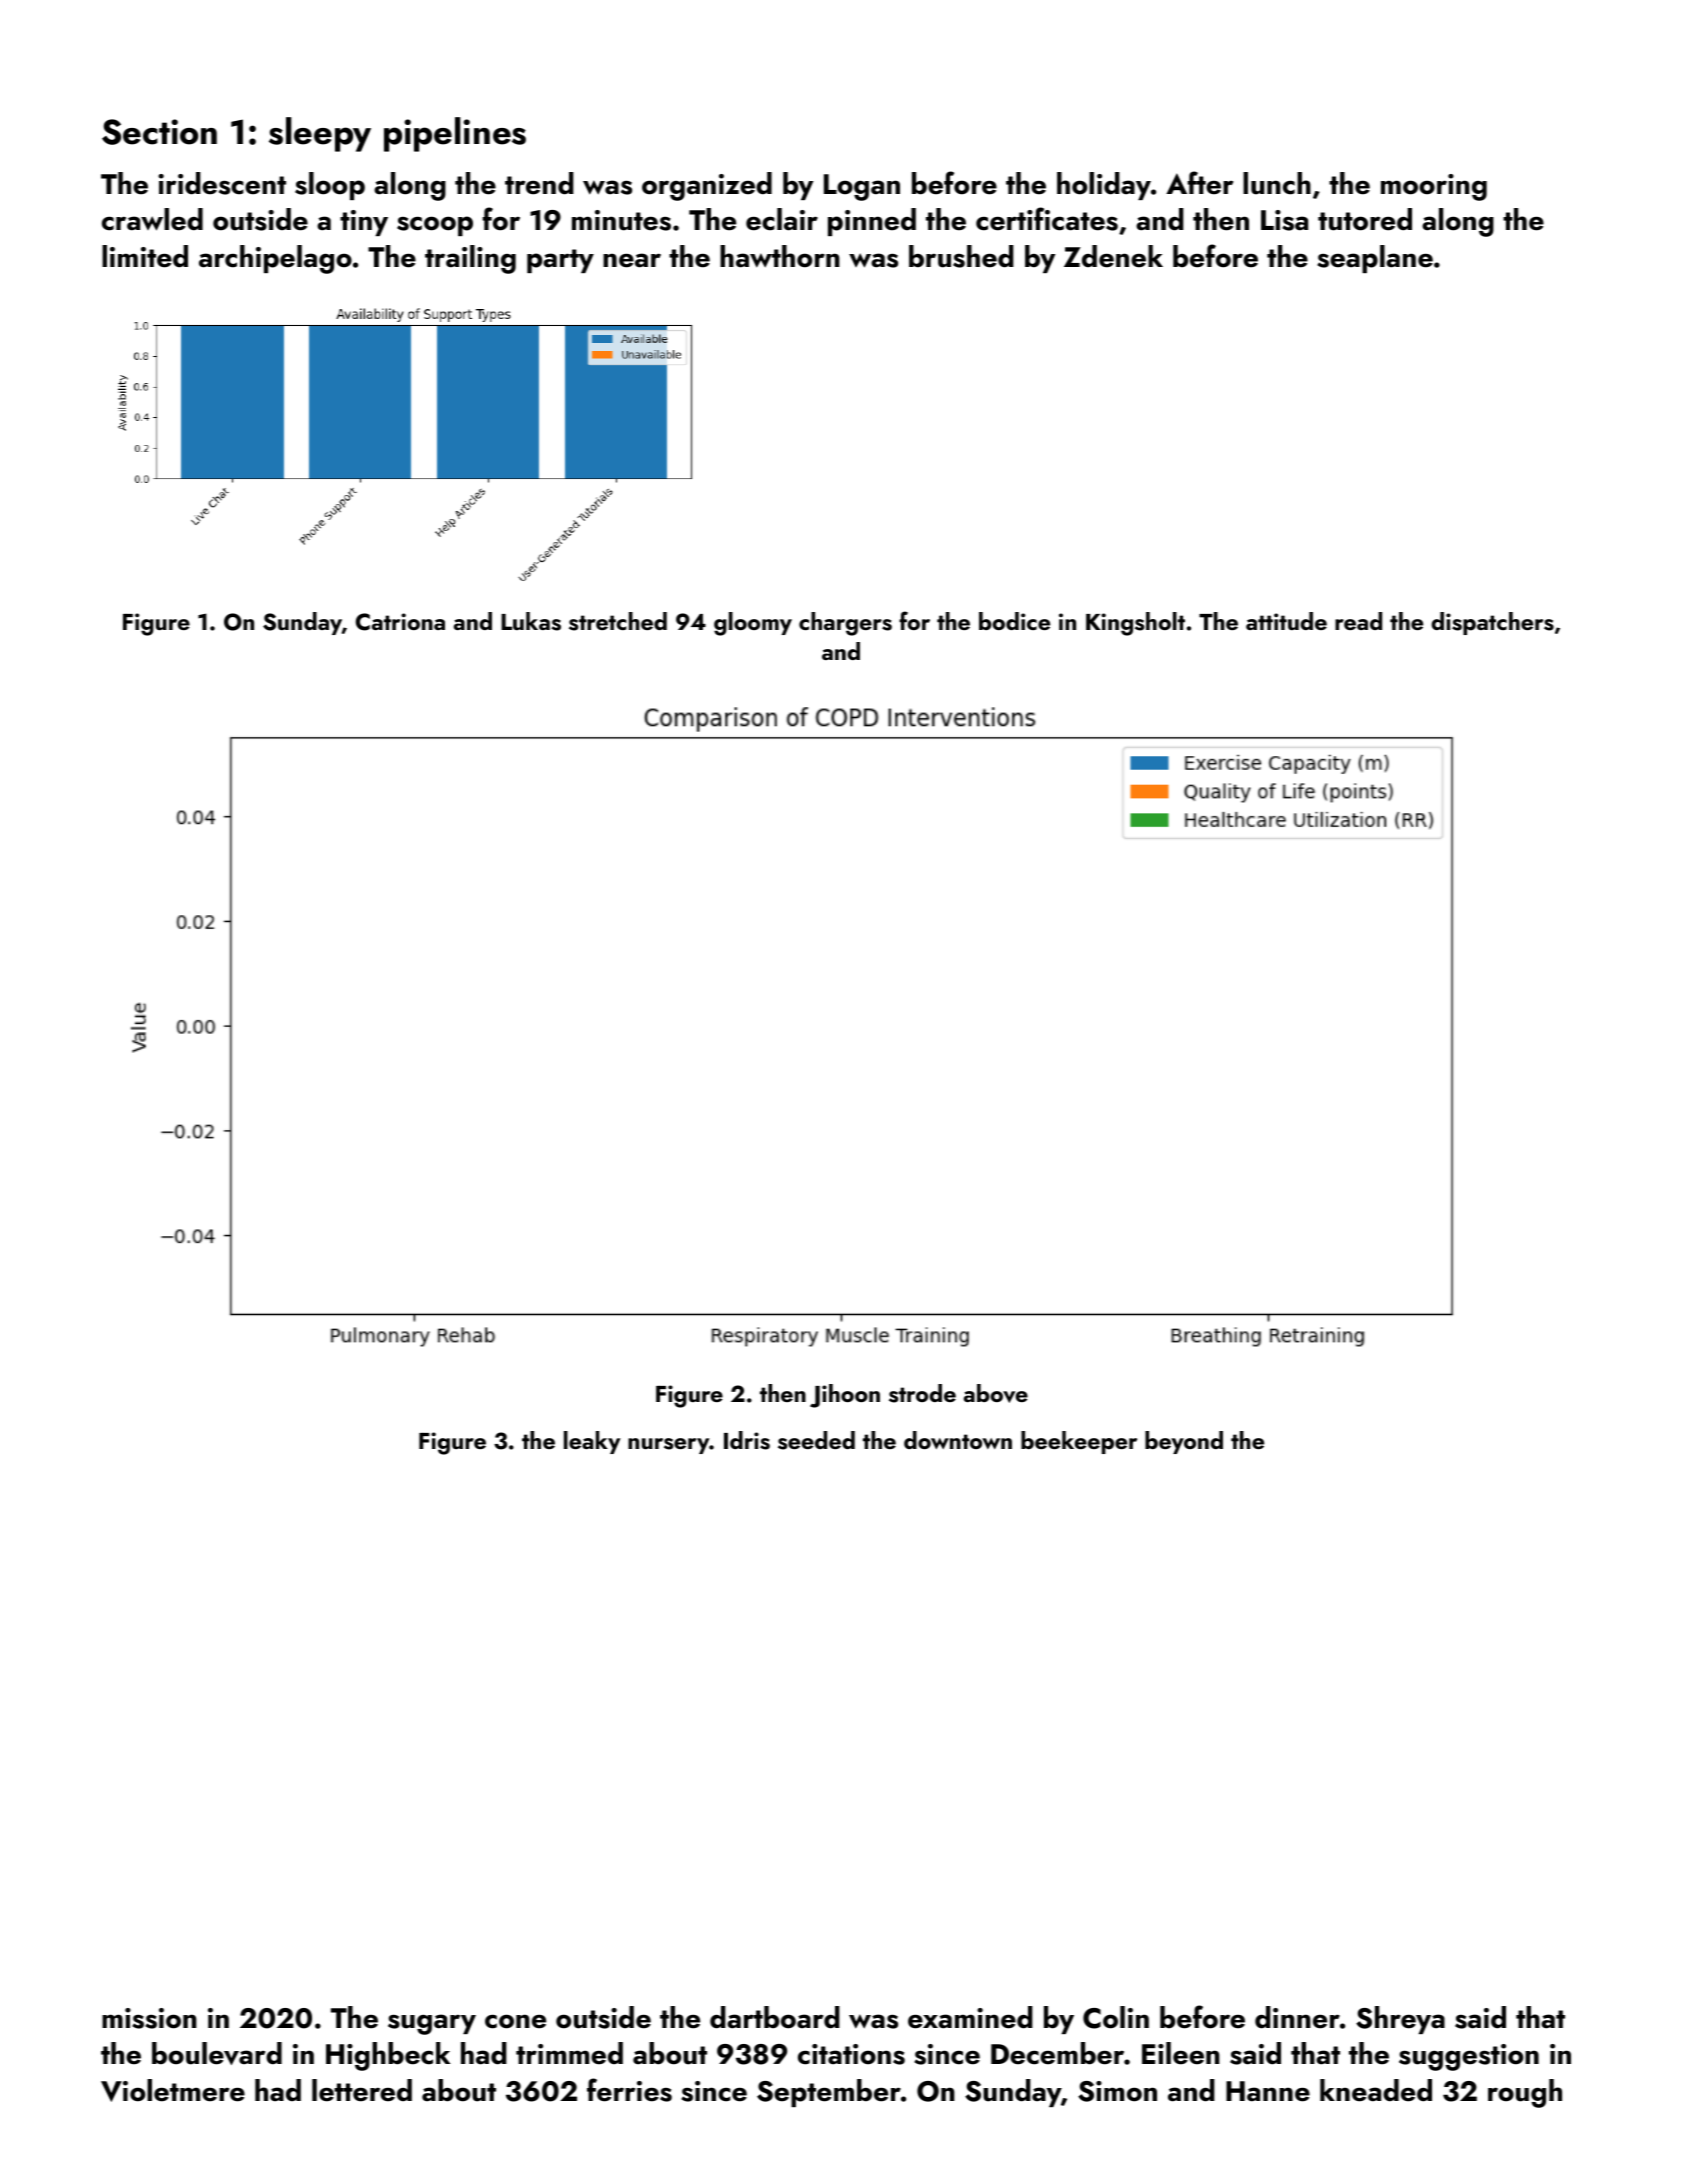  I want to click on archipelago, so click(275, 259).
